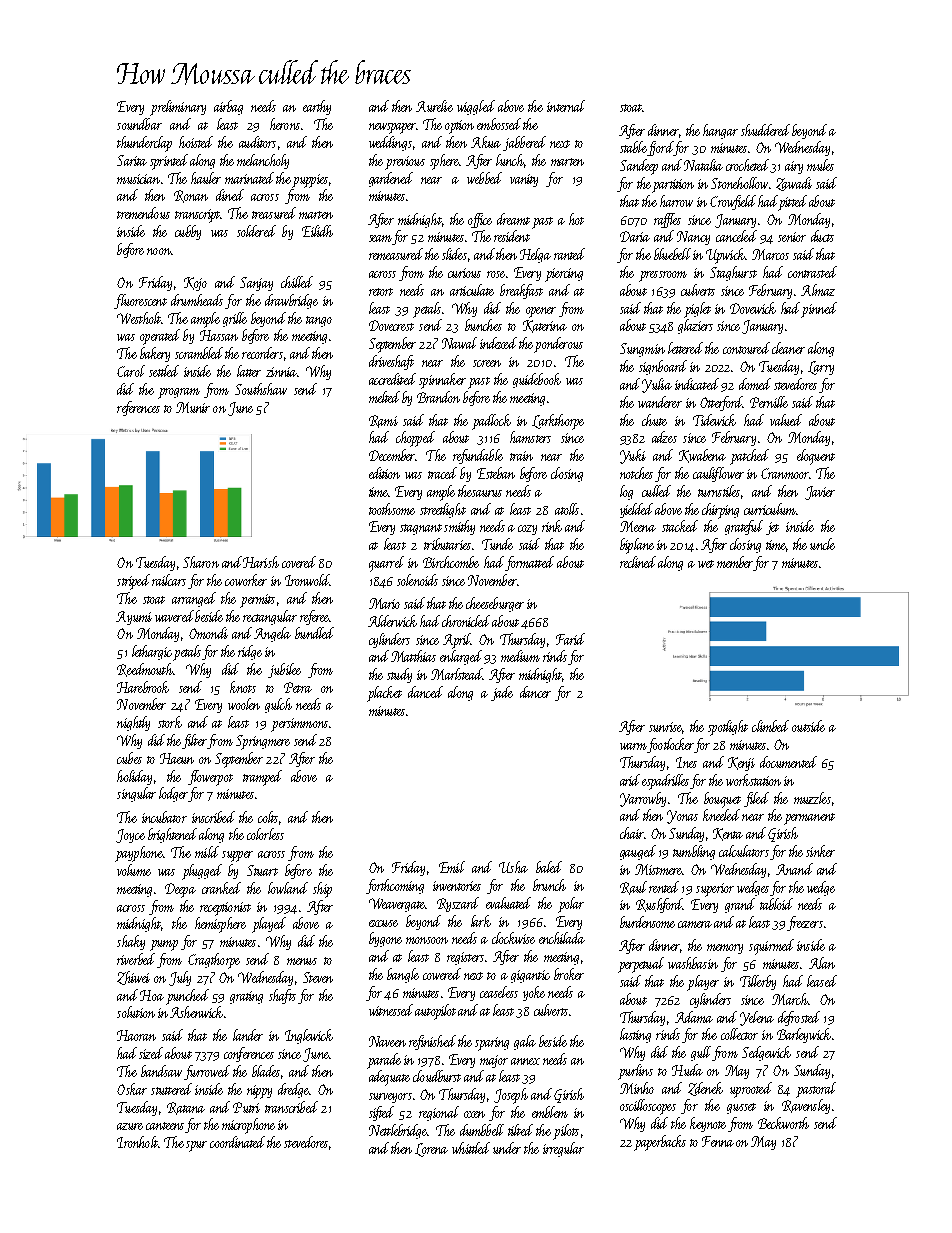 This screenshot has width=952, height=1233. Describe the element at coordinates (443, 510) in the screenshot. I see `streetlight` at that location.
